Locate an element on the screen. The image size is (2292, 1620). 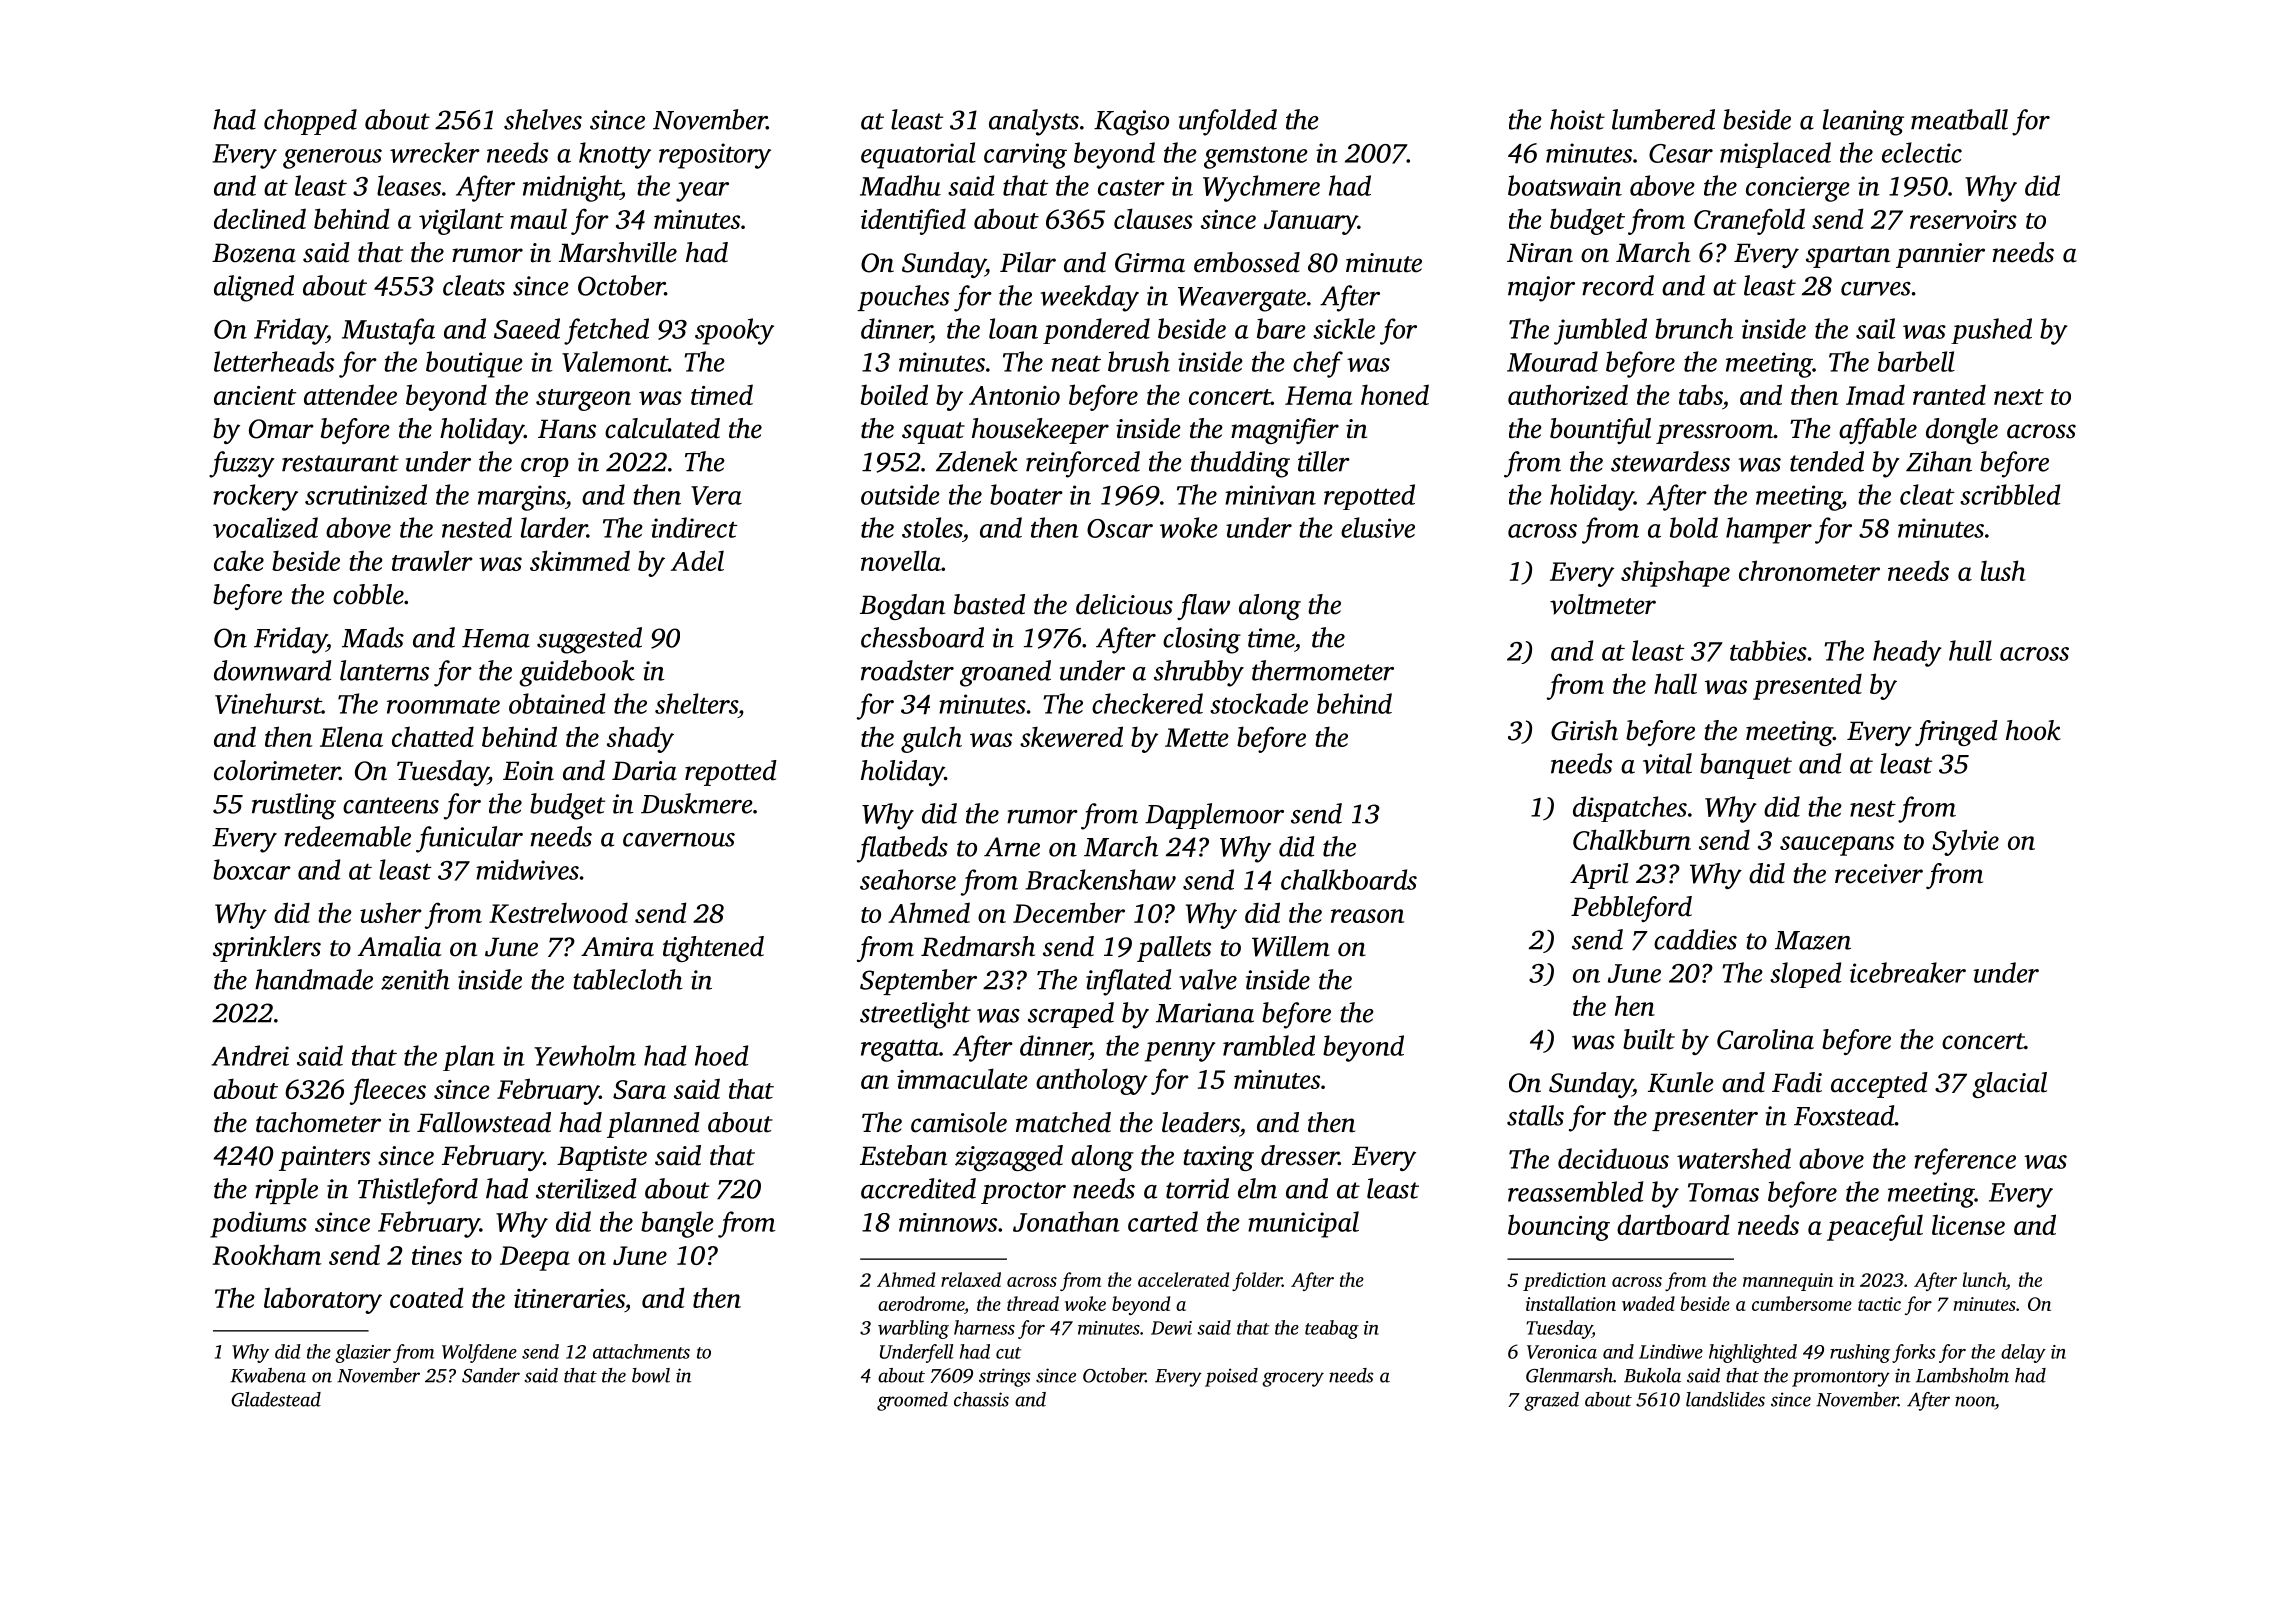
chassis is located at coordinates (981, 1399).
